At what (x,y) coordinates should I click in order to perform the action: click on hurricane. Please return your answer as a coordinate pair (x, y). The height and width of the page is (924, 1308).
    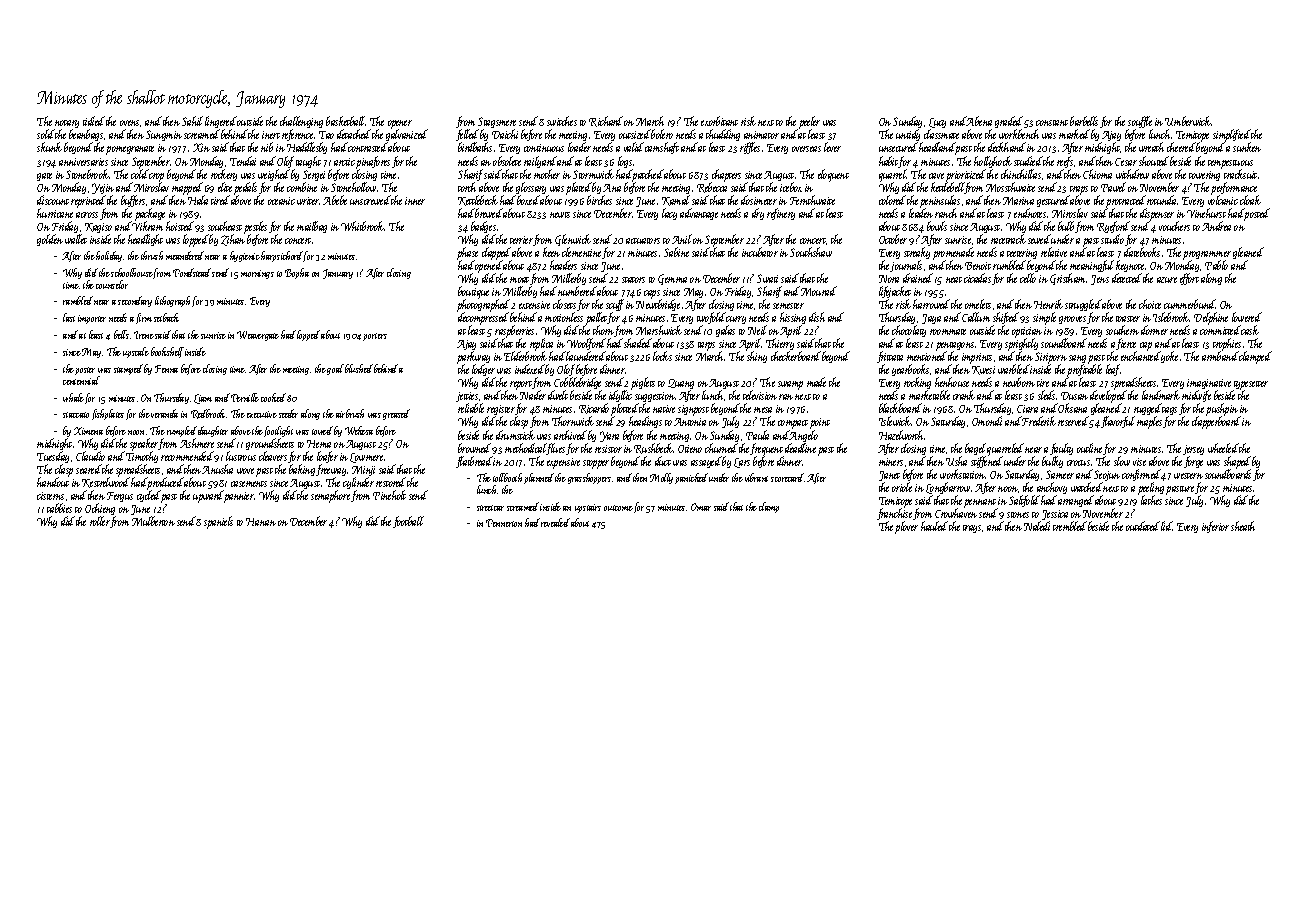
    Looking at the image, I should click on (55, 213).
